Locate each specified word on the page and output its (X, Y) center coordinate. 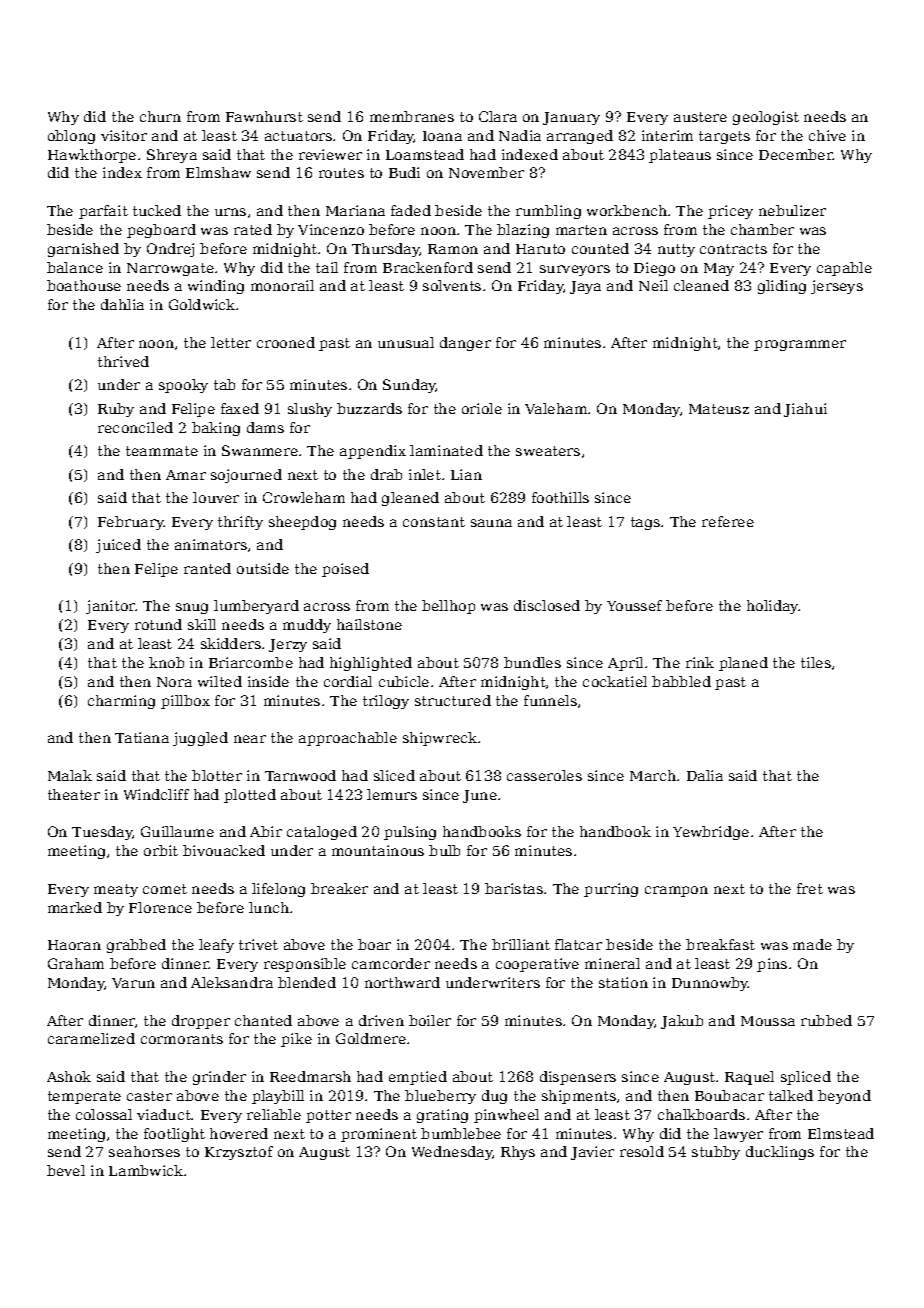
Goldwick (202, 304)
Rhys (518, 1153)
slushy (310, 410)
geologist (766, 118)
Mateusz (719, 409)
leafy (216, 946)
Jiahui (805, 410)
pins (772, 965)
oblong (71, 137)
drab (386, 474)
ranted (207, 568)
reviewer (330, 154)
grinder (219, 1078)
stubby (716, 1153)
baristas (514, 888)
